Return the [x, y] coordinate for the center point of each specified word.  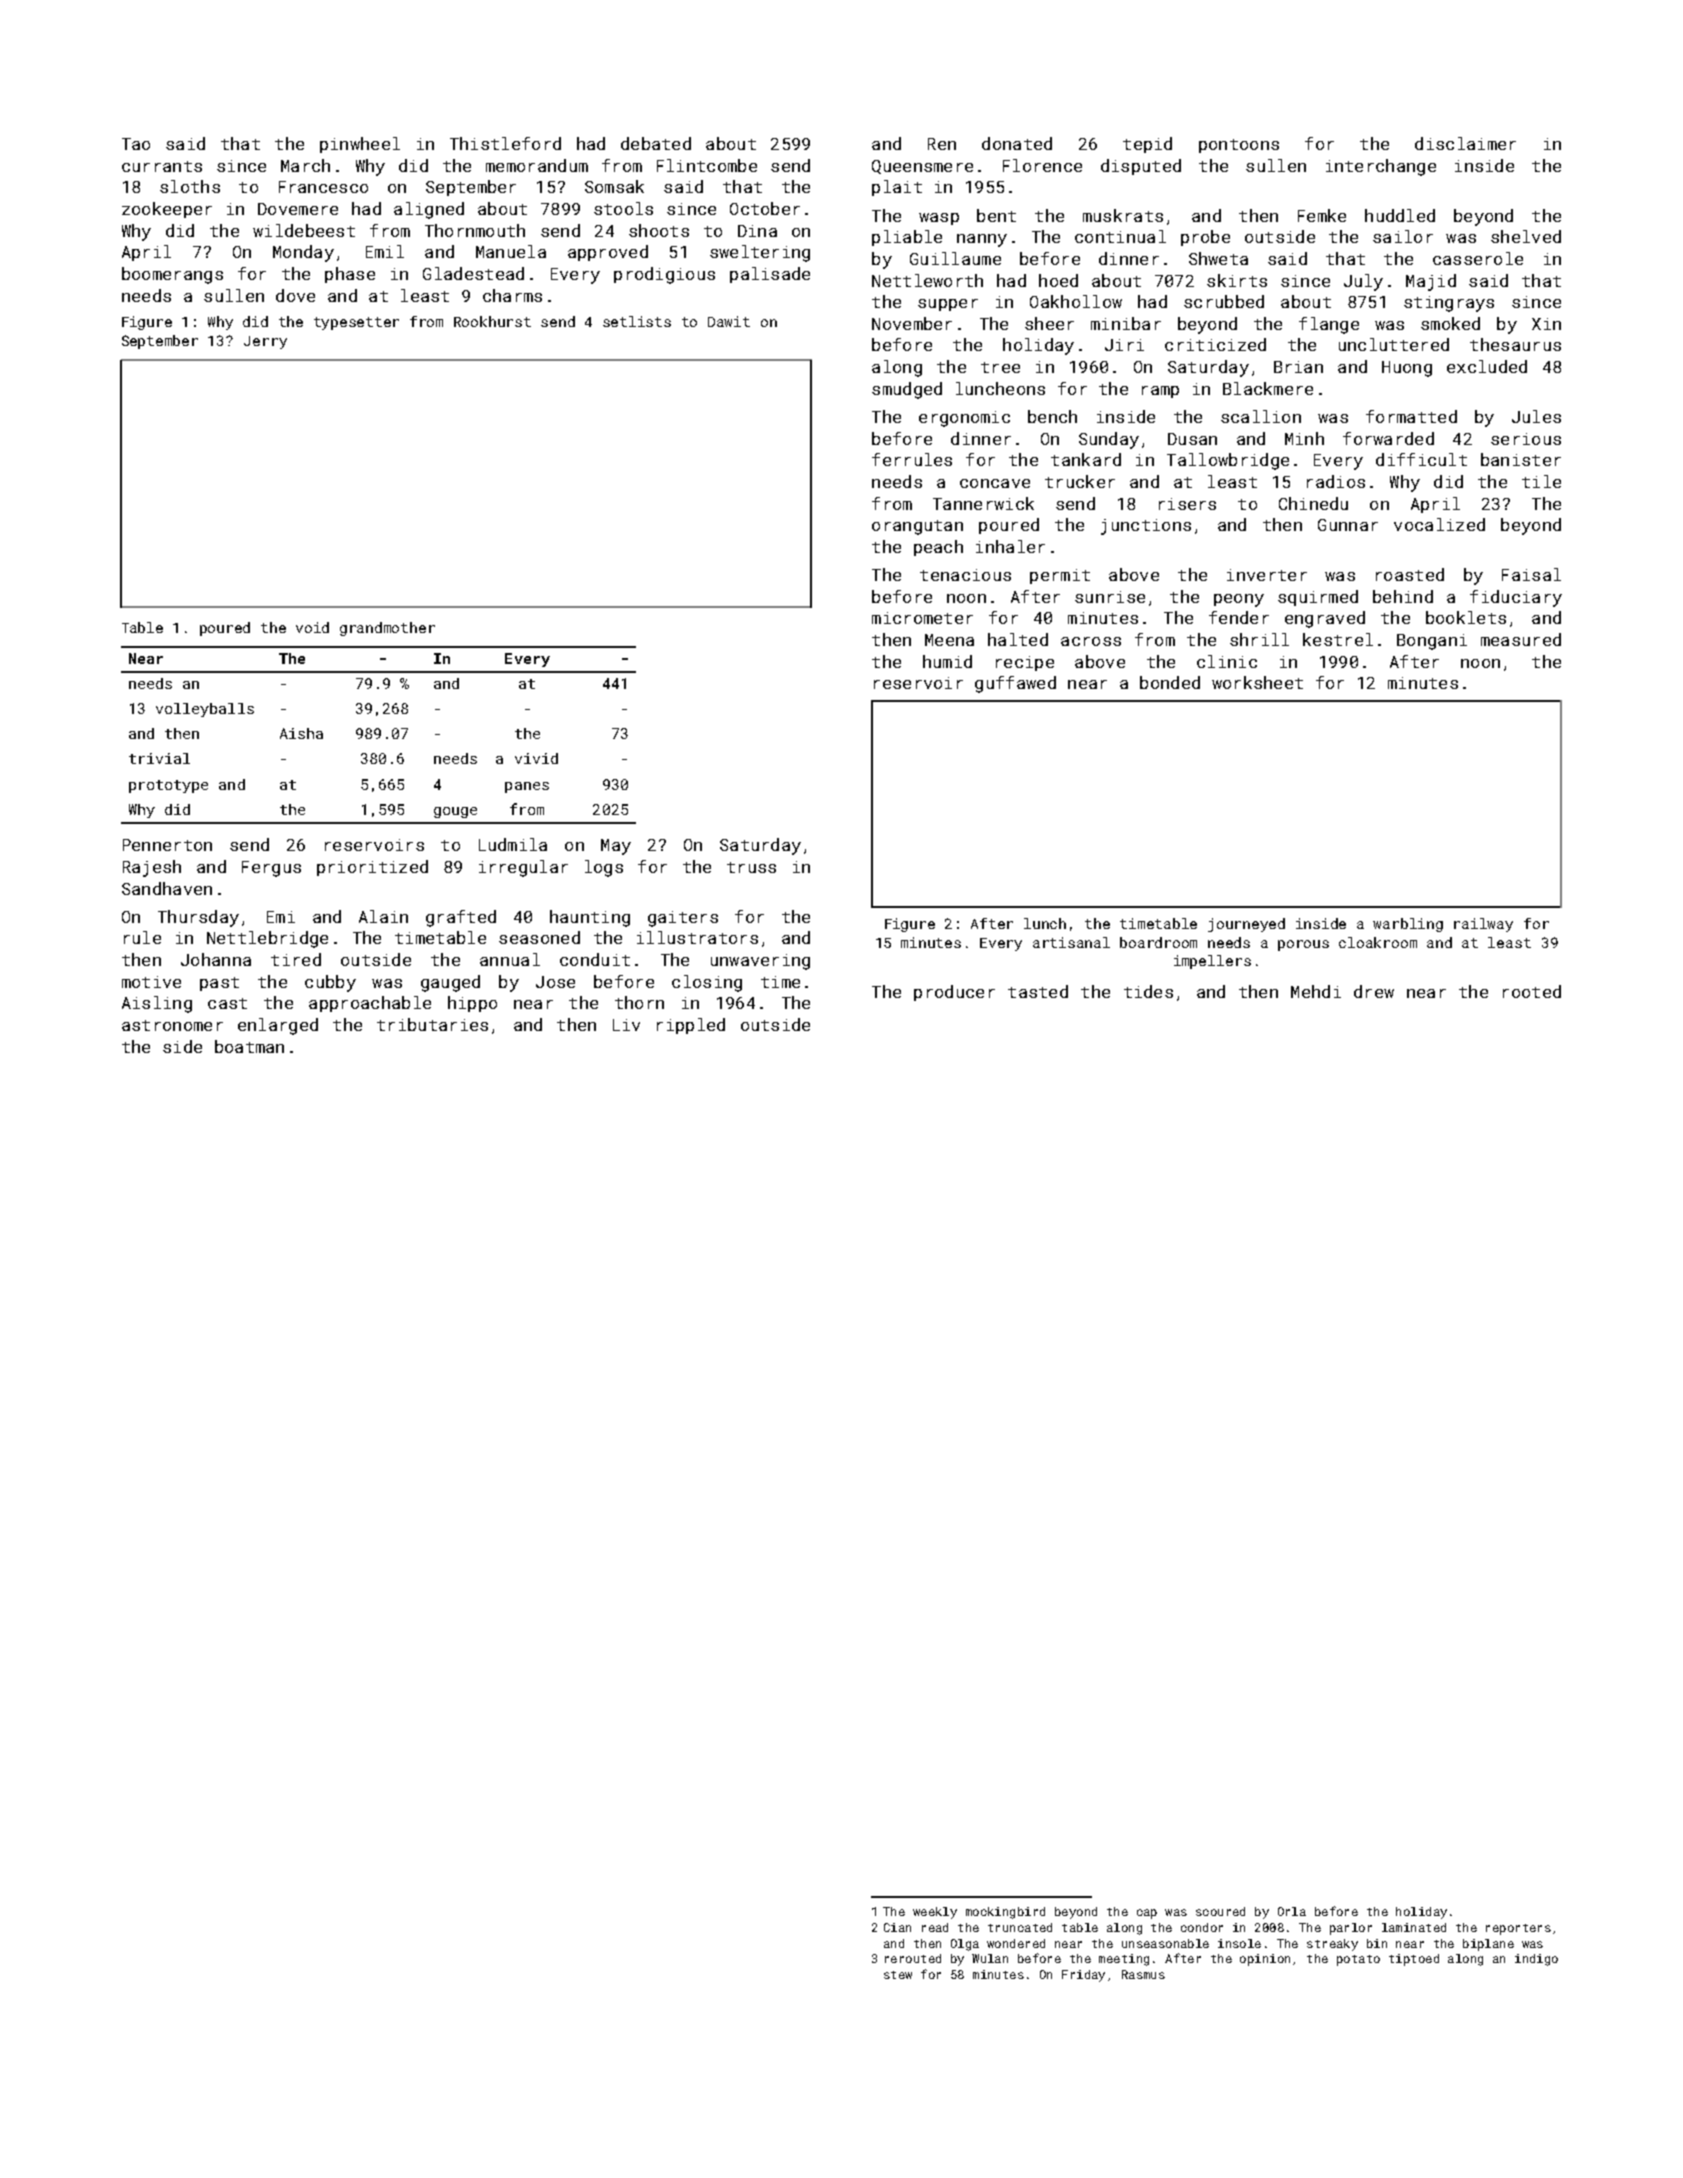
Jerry [265, 342]
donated [1017, 143]
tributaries [432, 1024]
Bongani [1432, 642]
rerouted [913, 1958]
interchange [1381, 167]
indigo [1536, 1960]
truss [751, 867]
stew [898, 1975]
